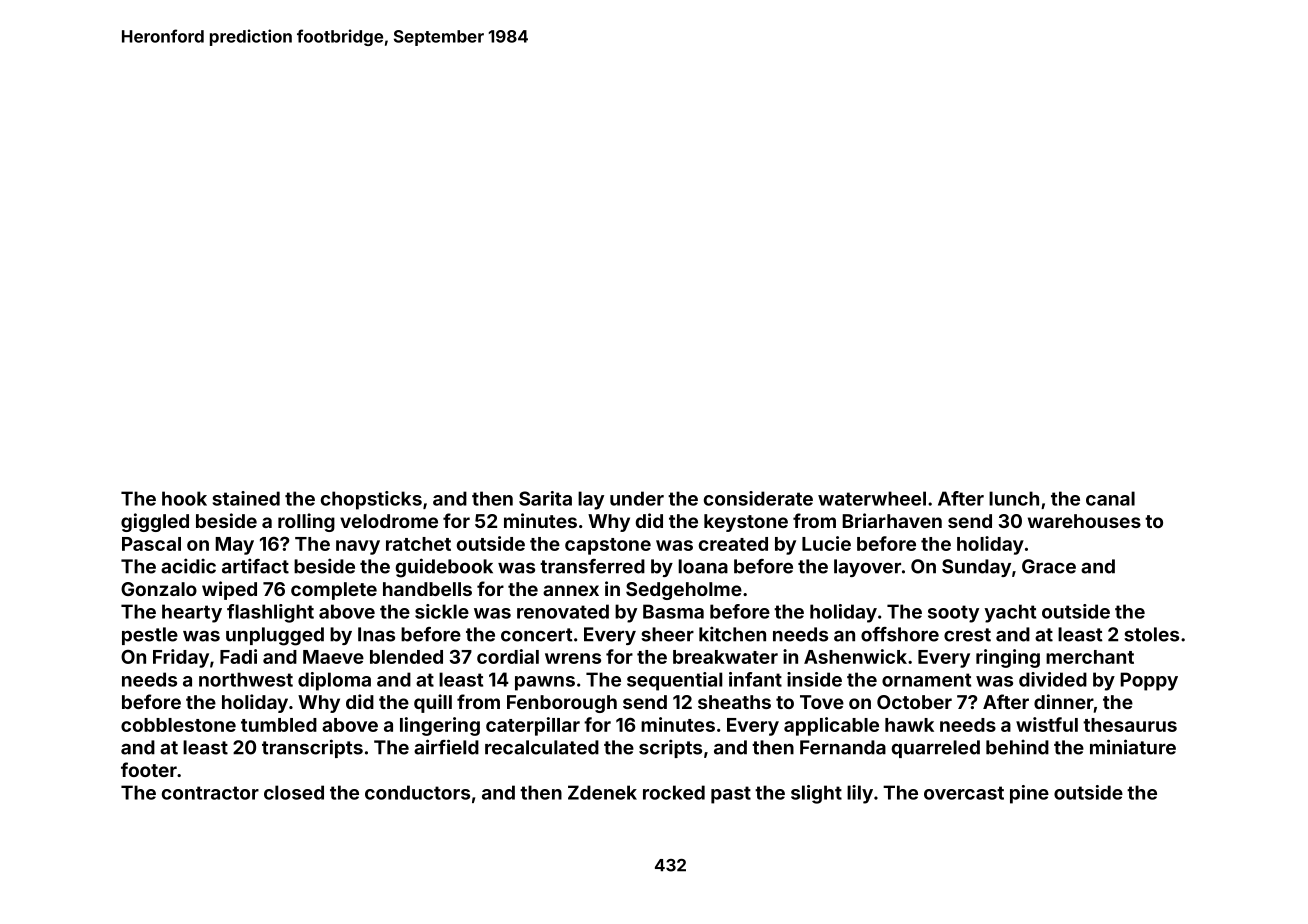 The height and width of the document is (924, 1308). What do you see at coordinates (181, 658) in the document?
I see `Friday` at bounding box center [181, 658].
